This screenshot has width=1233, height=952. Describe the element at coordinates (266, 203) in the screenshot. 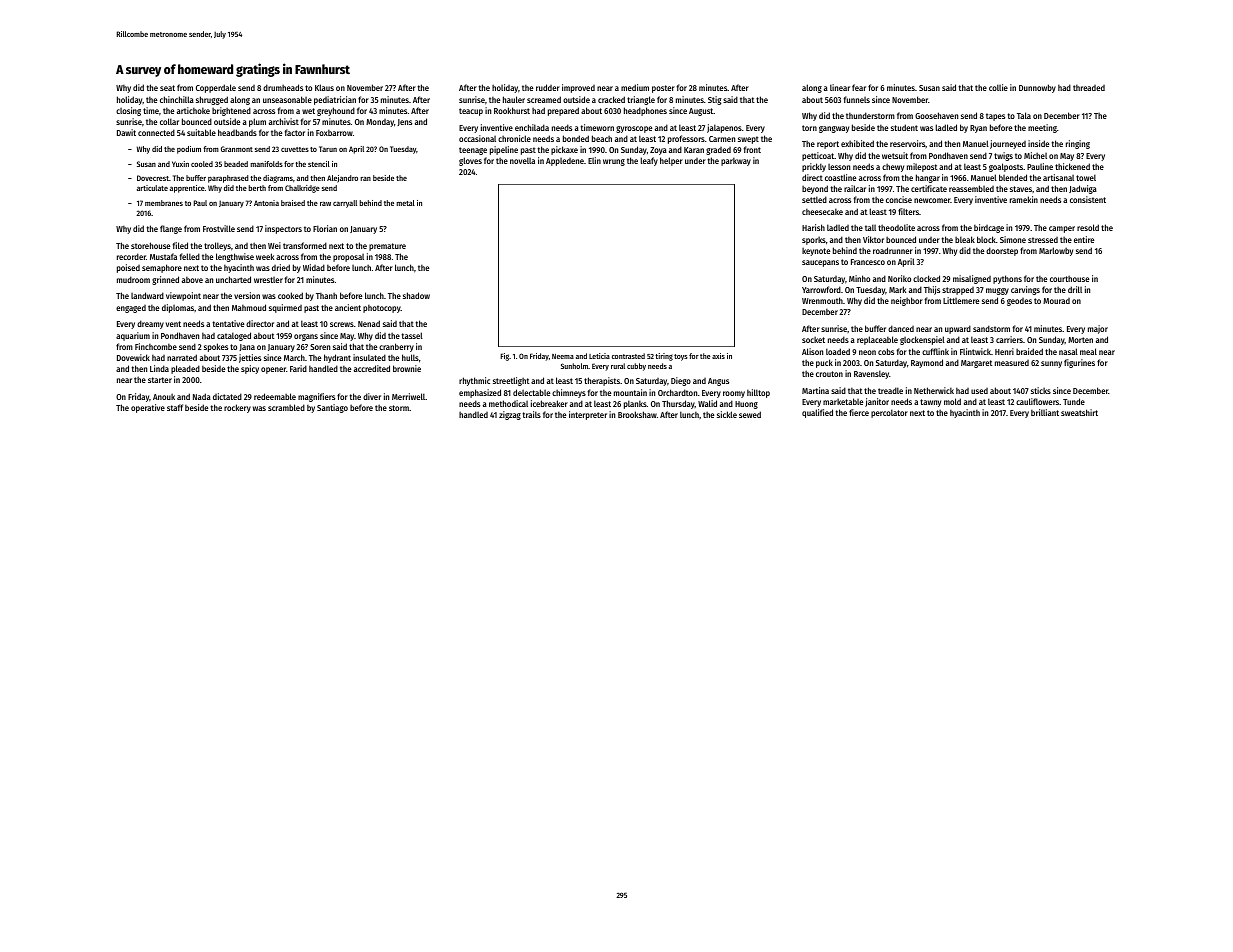

I see `Antonia` at that location.
